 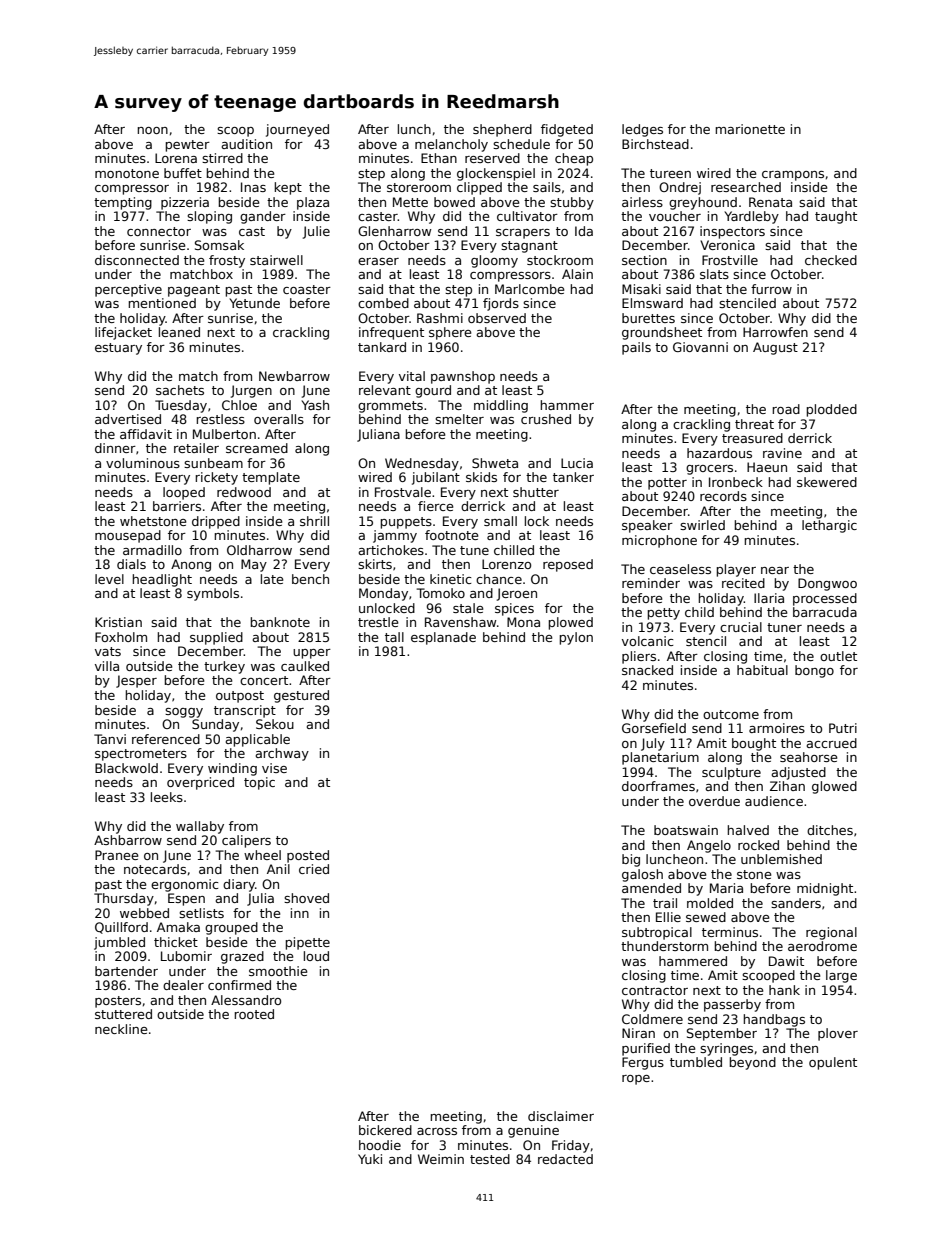 I want to click on road, so click(x=786, y=409).
